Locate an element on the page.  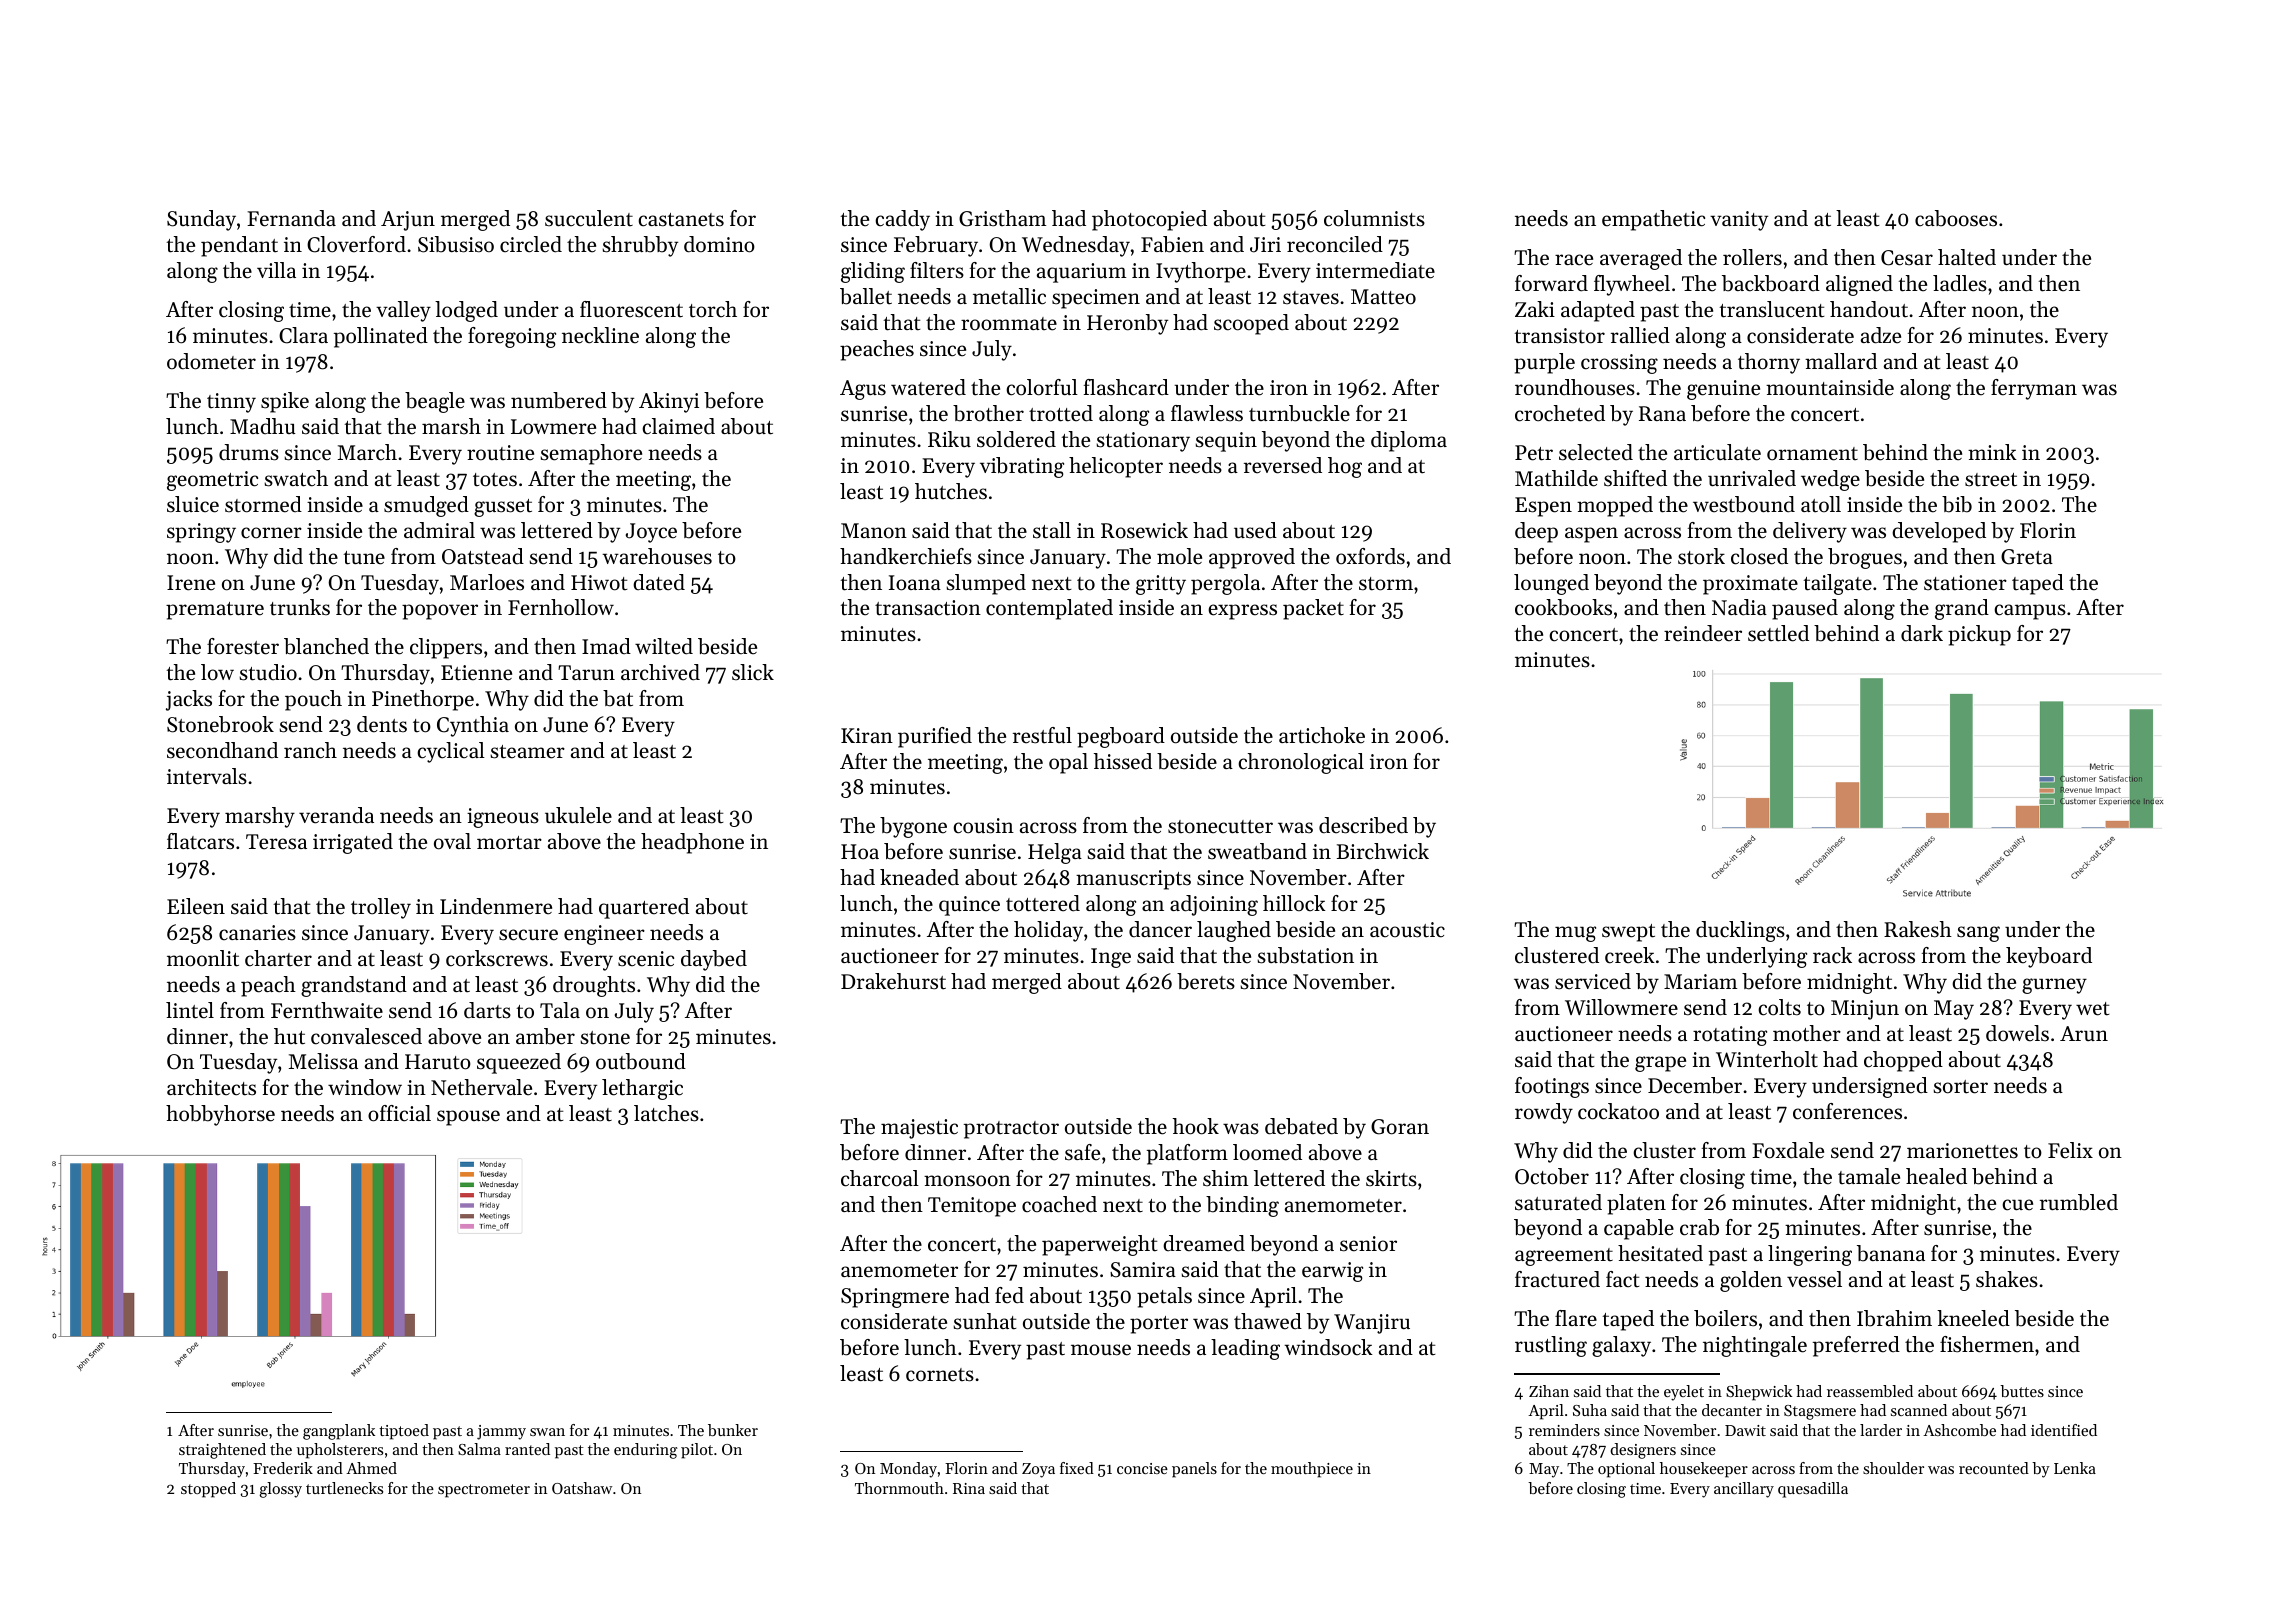
earwig is located at coordinates (1332, 1272).
